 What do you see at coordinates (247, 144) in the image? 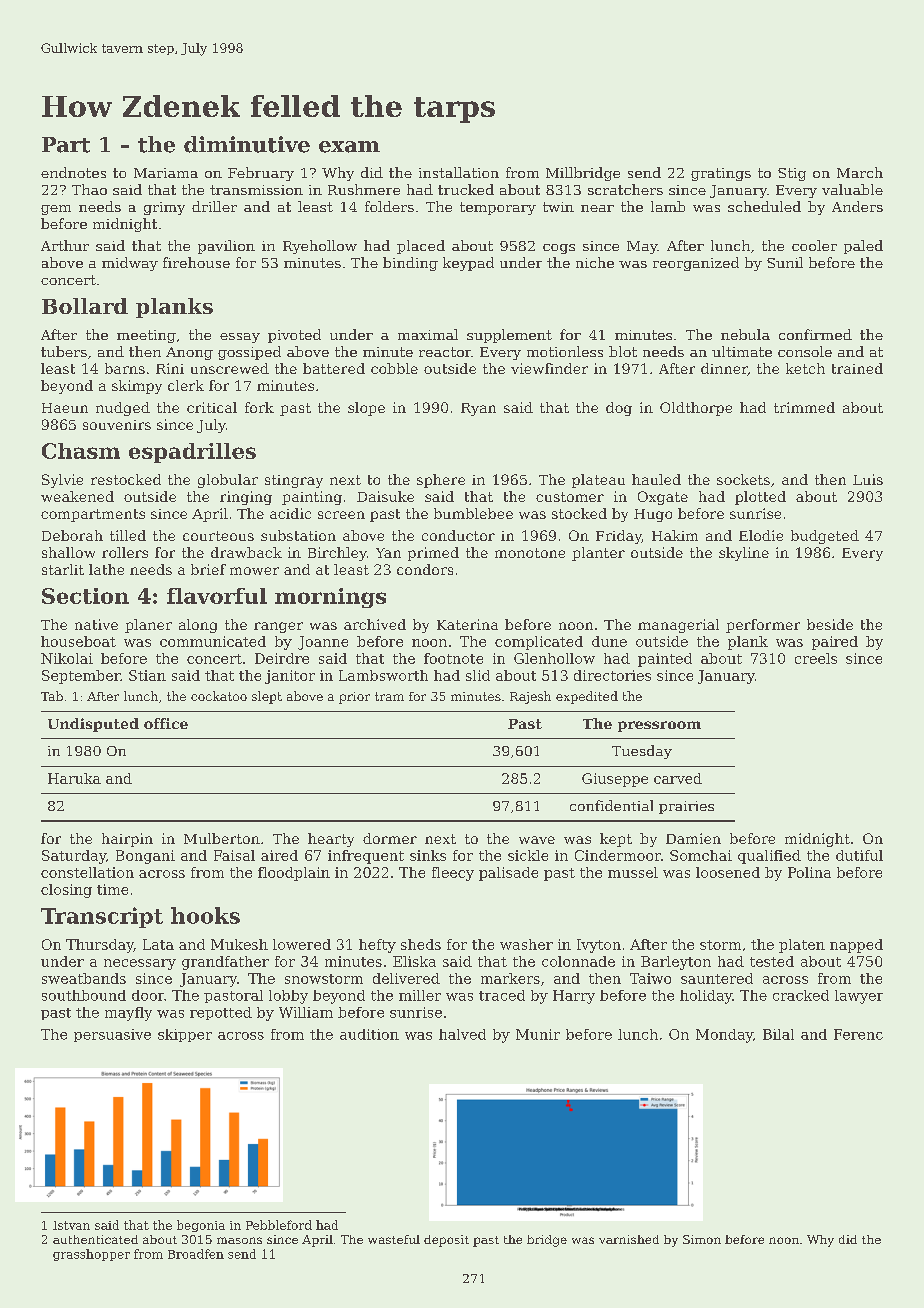
I see `diminutive` at bounding box center [247, 144].
